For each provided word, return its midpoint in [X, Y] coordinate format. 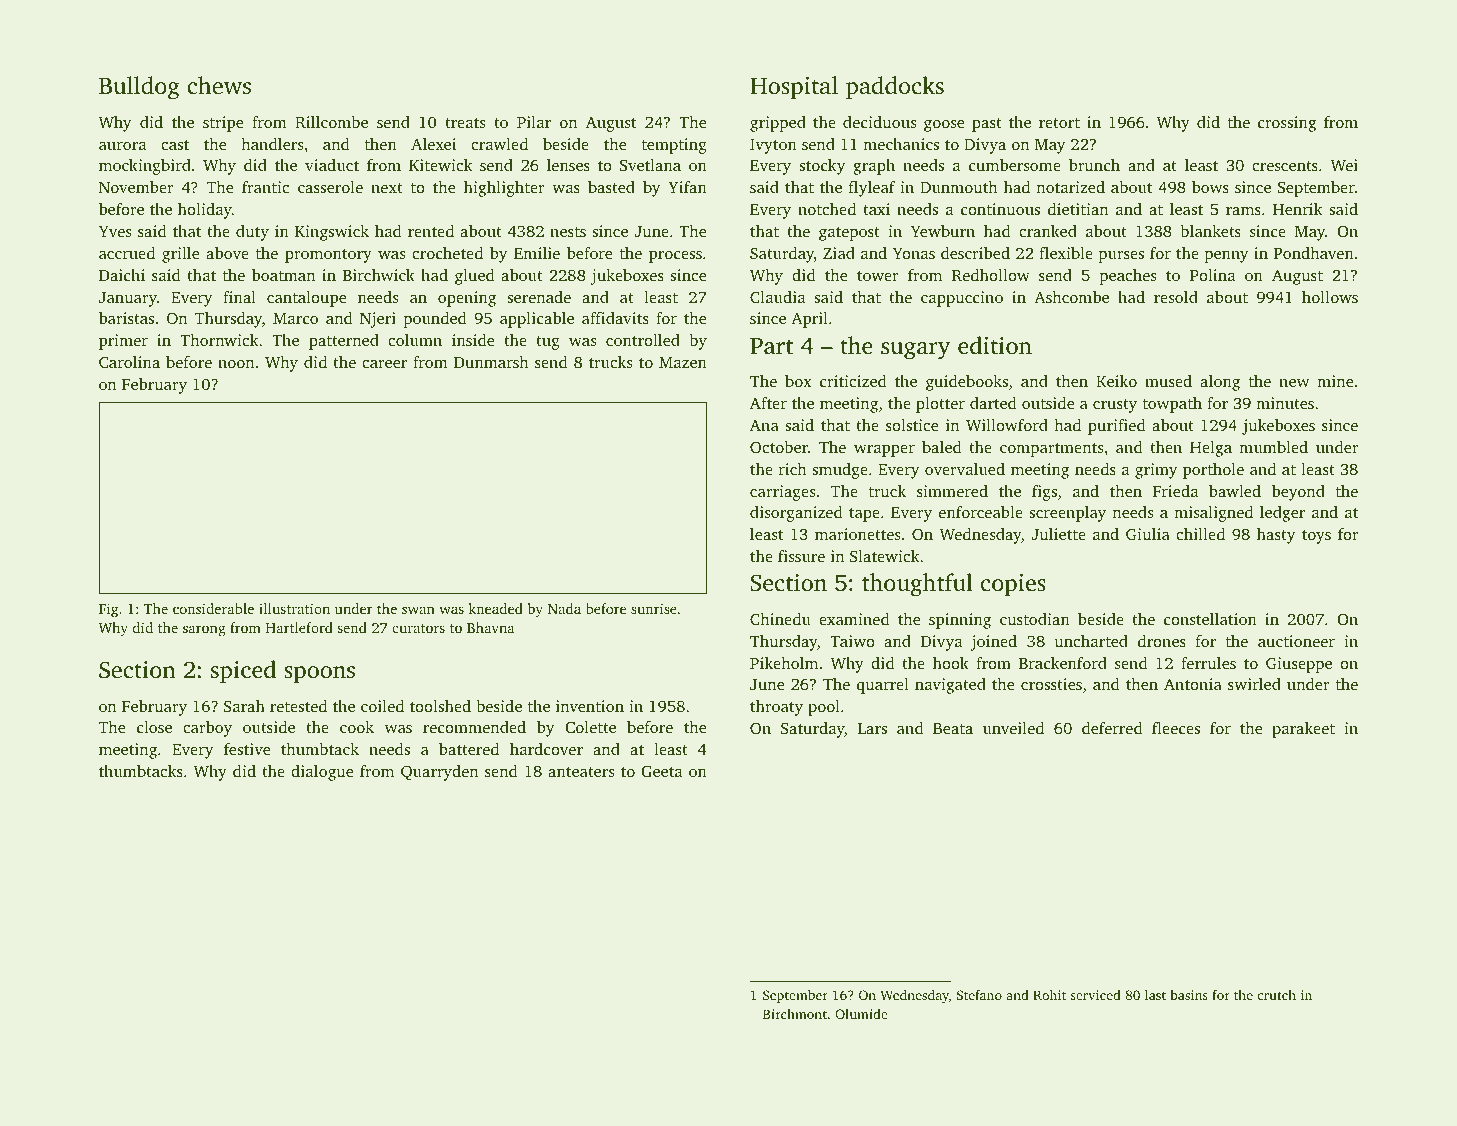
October [779, 447]
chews [219, 85]
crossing [1287, 124]
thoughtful [917, 585]
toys [1316, 537]
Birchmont [795, 1014]
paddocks [895, 87]
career [384, 364]
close [154, 727]
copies [1013, 585]
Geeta [662, 771]
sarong [204, 631]
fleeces [1176, 728]
